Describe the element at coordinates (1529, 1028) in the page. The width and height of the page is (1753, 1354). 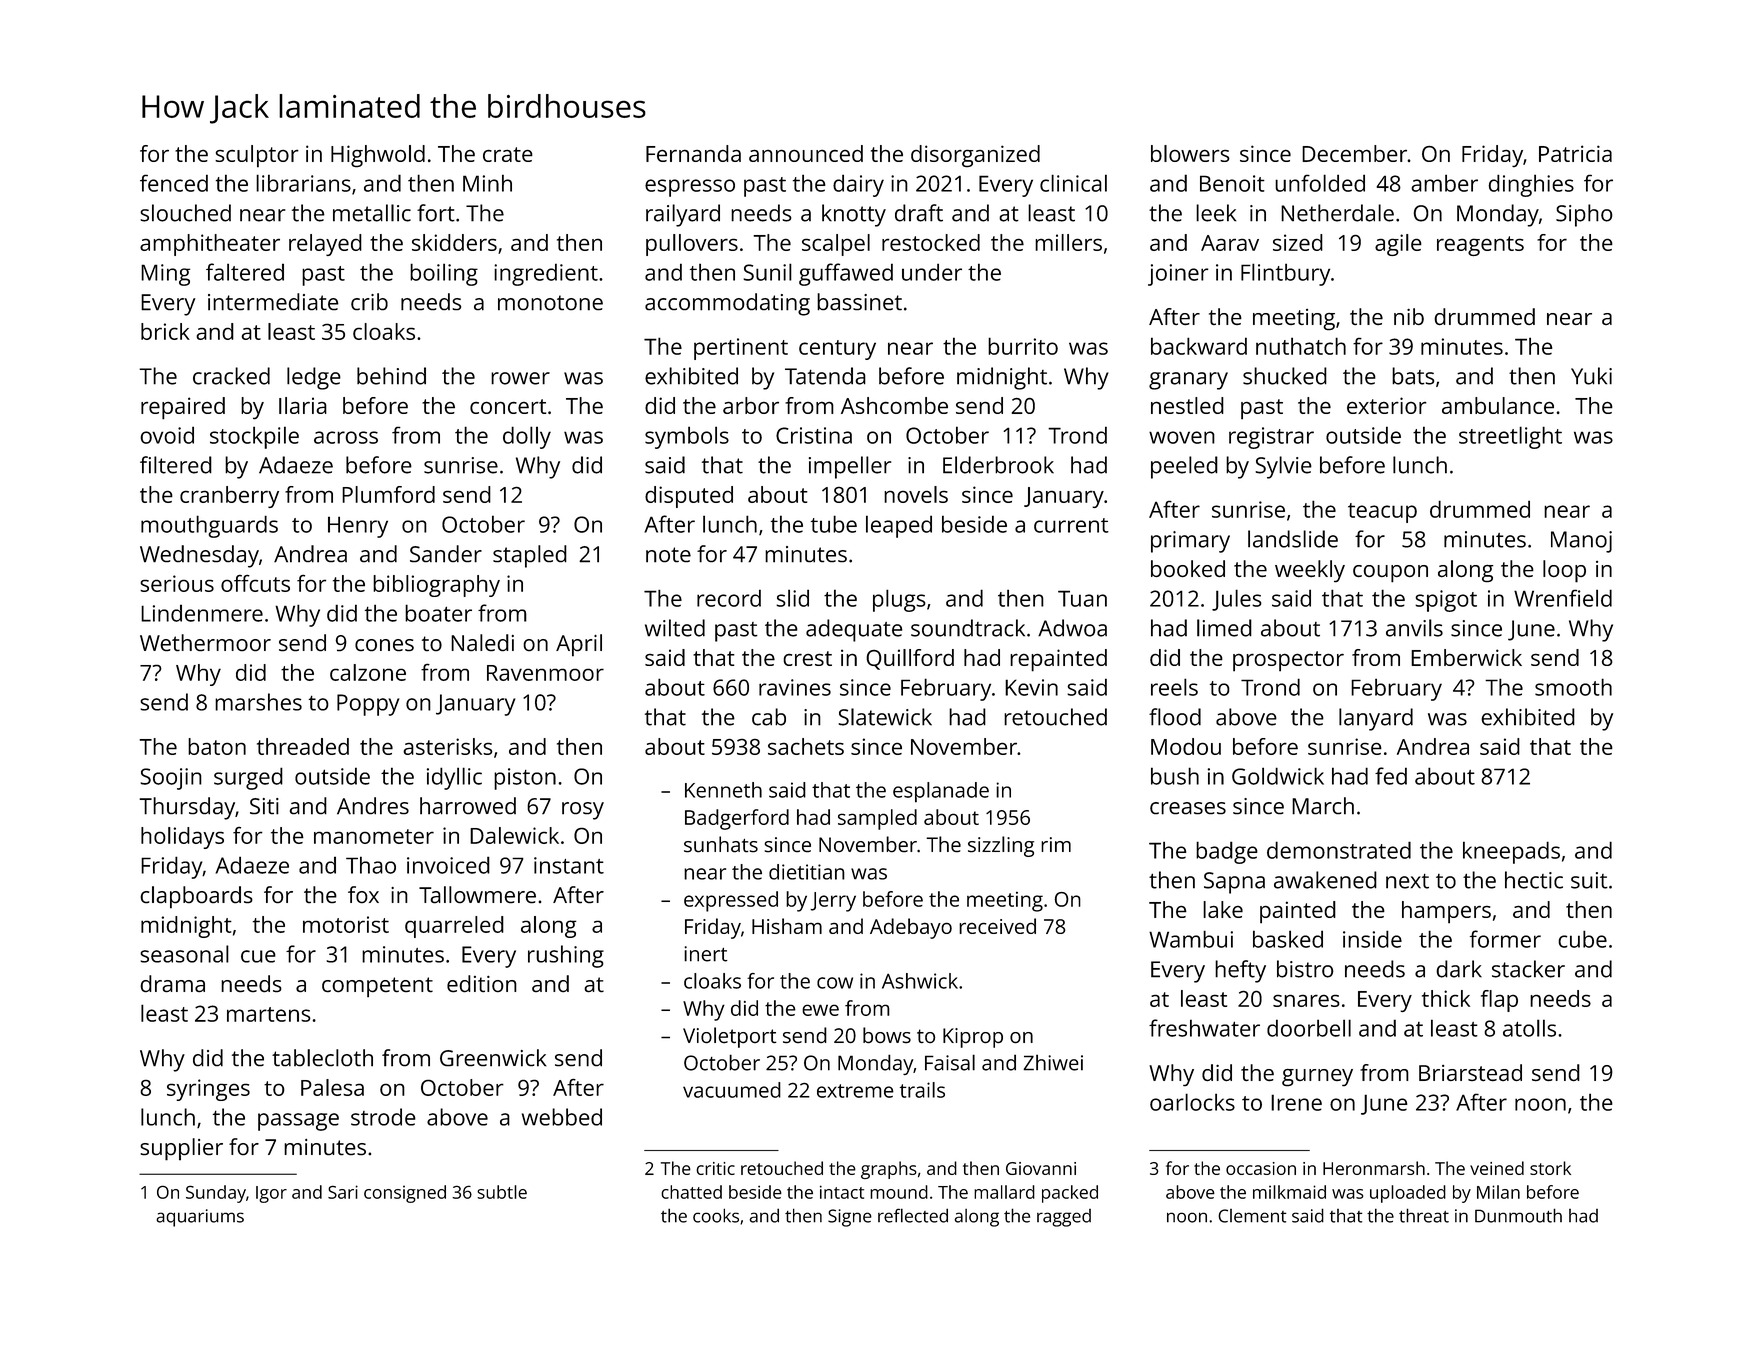
I see `atolls` at that location.
